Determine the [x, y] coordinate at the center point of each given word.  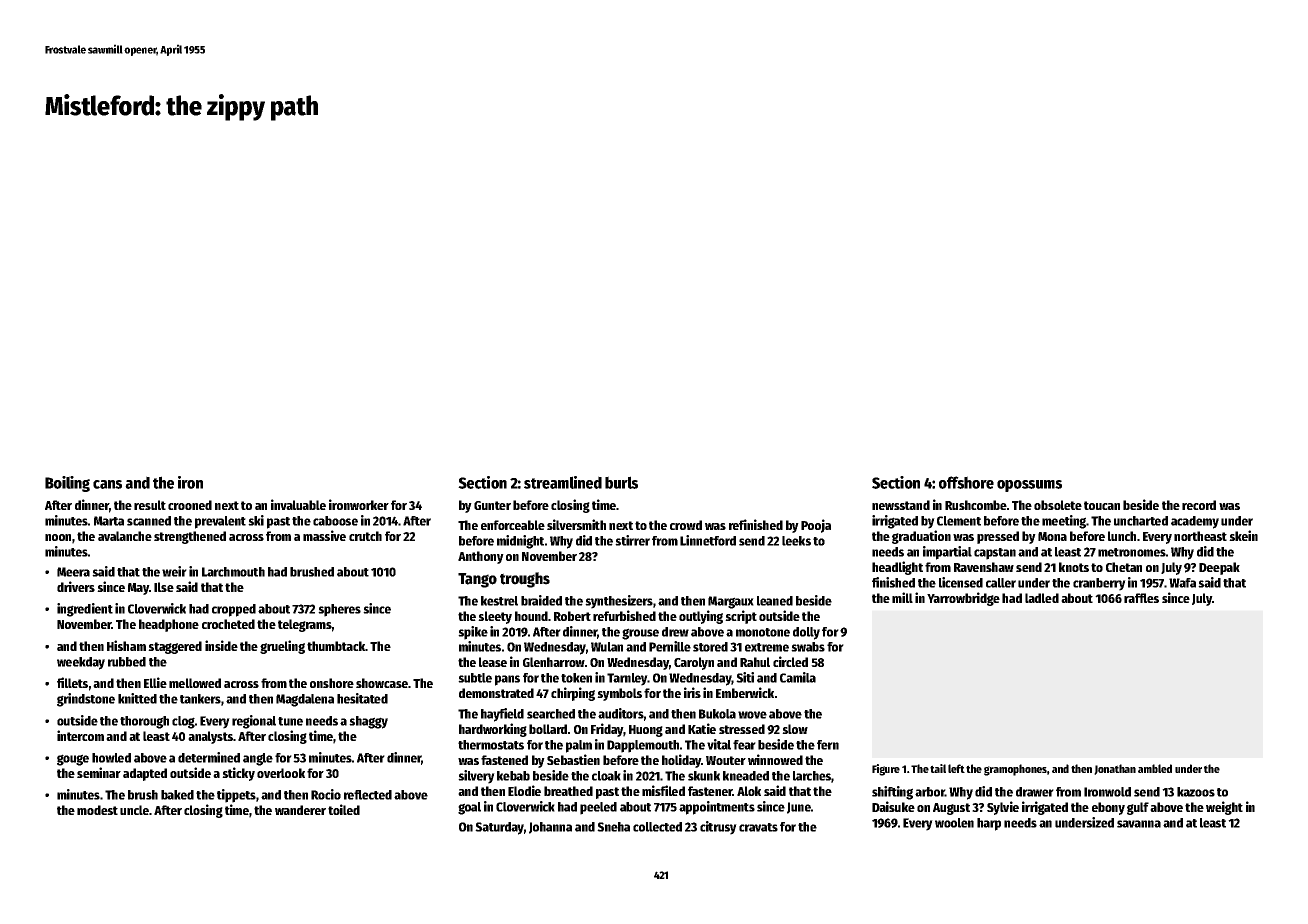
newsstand [901, 505]
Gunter [492, 505]
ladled [1042, 598]
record [1199, 505]
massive [324, 535]
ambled [1155, 768]
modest [97, 810]
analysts [210, 737]
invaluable [298, 504]
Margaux [731, 602]
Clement [959, 521]
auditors [621, 713]
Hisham [126, 645]
